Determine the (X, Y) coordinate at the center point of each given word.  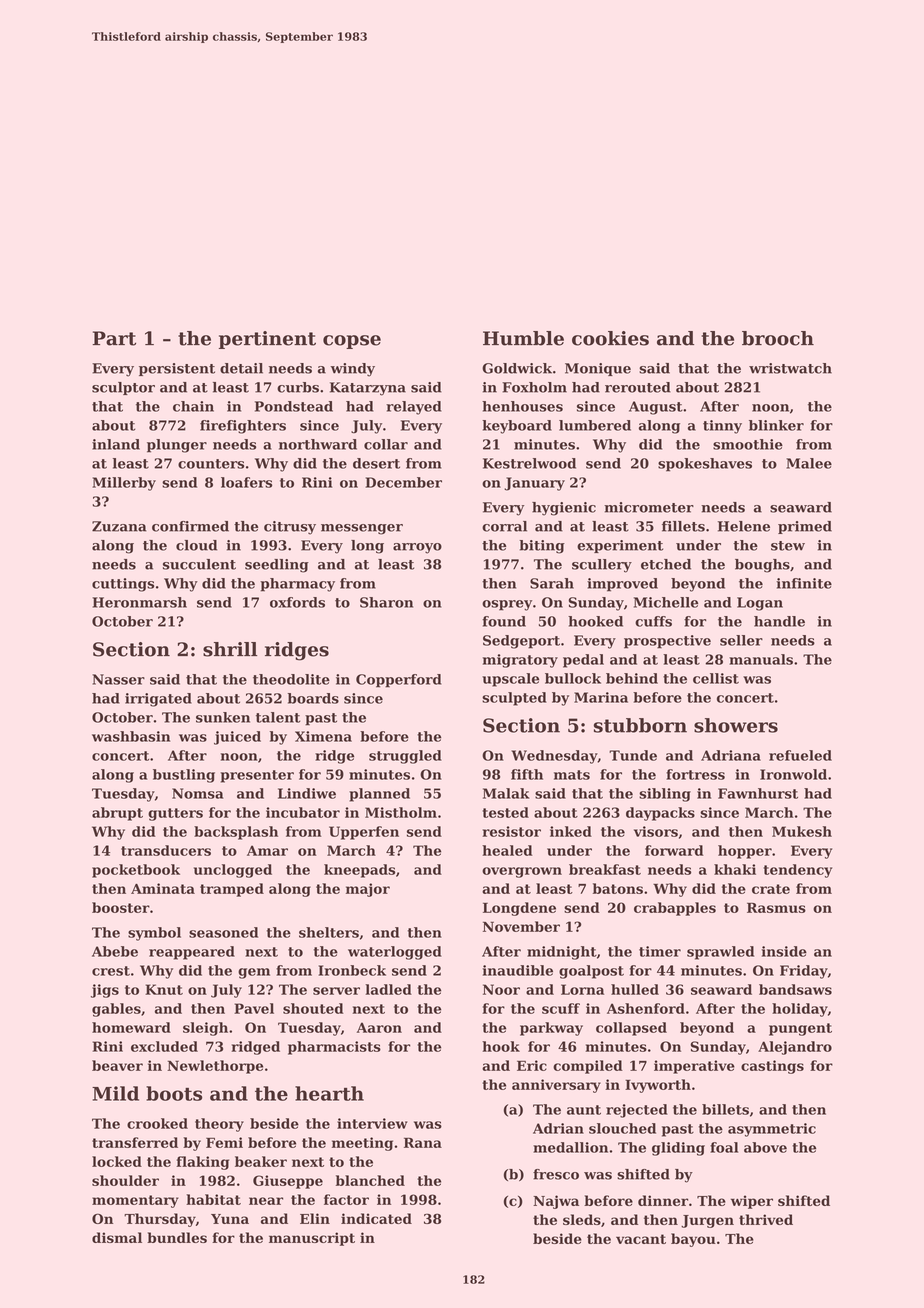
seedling (277, 566)
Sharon (386, 602)
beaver (117, 1065)
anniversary (556, 1086)
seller (741, 640)
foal (724, 1147)
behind (632, 678)
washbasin (131, 736)
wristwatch (790, 368)
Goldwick (517, 368)
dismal (117, 1237)
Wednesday (554, 757)
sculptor (123, 388)
